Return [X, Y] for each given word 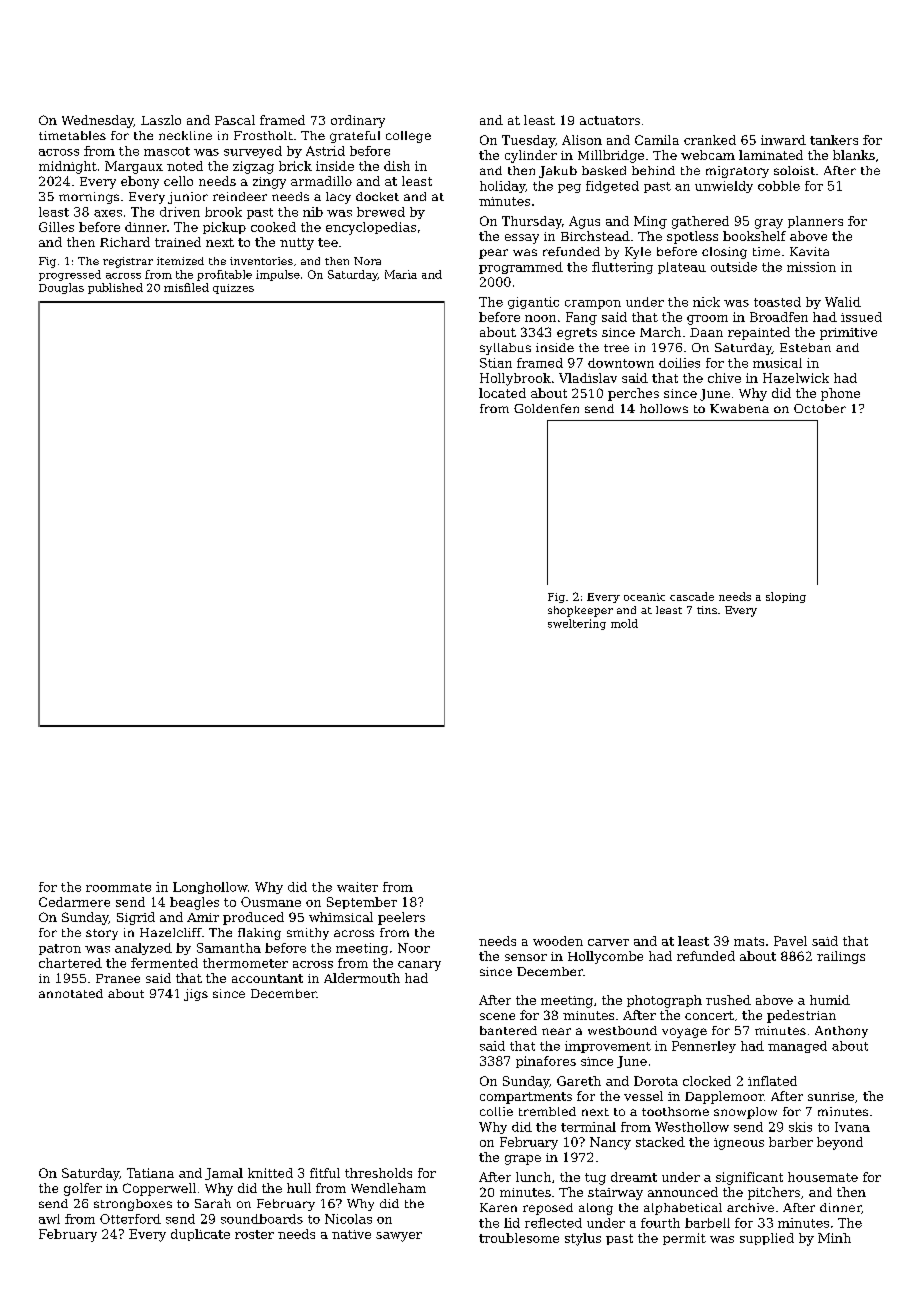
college [408, 137]
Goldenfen [546, 408]
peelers [401, 918]
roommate [118, 887]
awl [49, 1219]
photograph [664, 1001]
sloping [786, 597]
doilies [679, 363]
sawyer [399, 1237]
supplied [767, 1239]
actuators [610, 120]
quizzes [233, 289]
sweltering [577, 624]
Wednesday [98, 121]
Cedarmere [74, 902]
